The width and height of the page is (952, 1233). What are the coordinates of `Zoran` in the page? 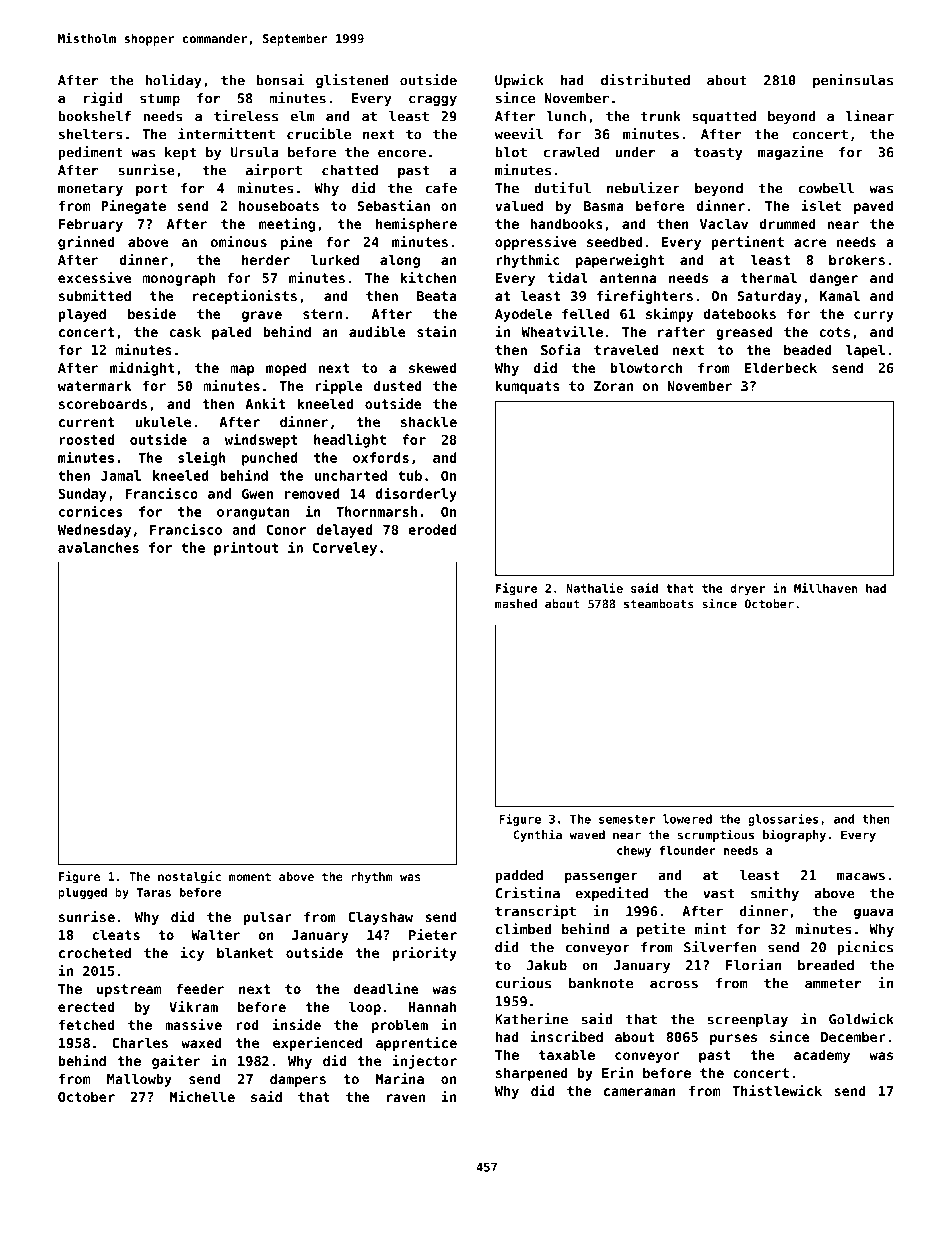 It's located at (613, 386).
